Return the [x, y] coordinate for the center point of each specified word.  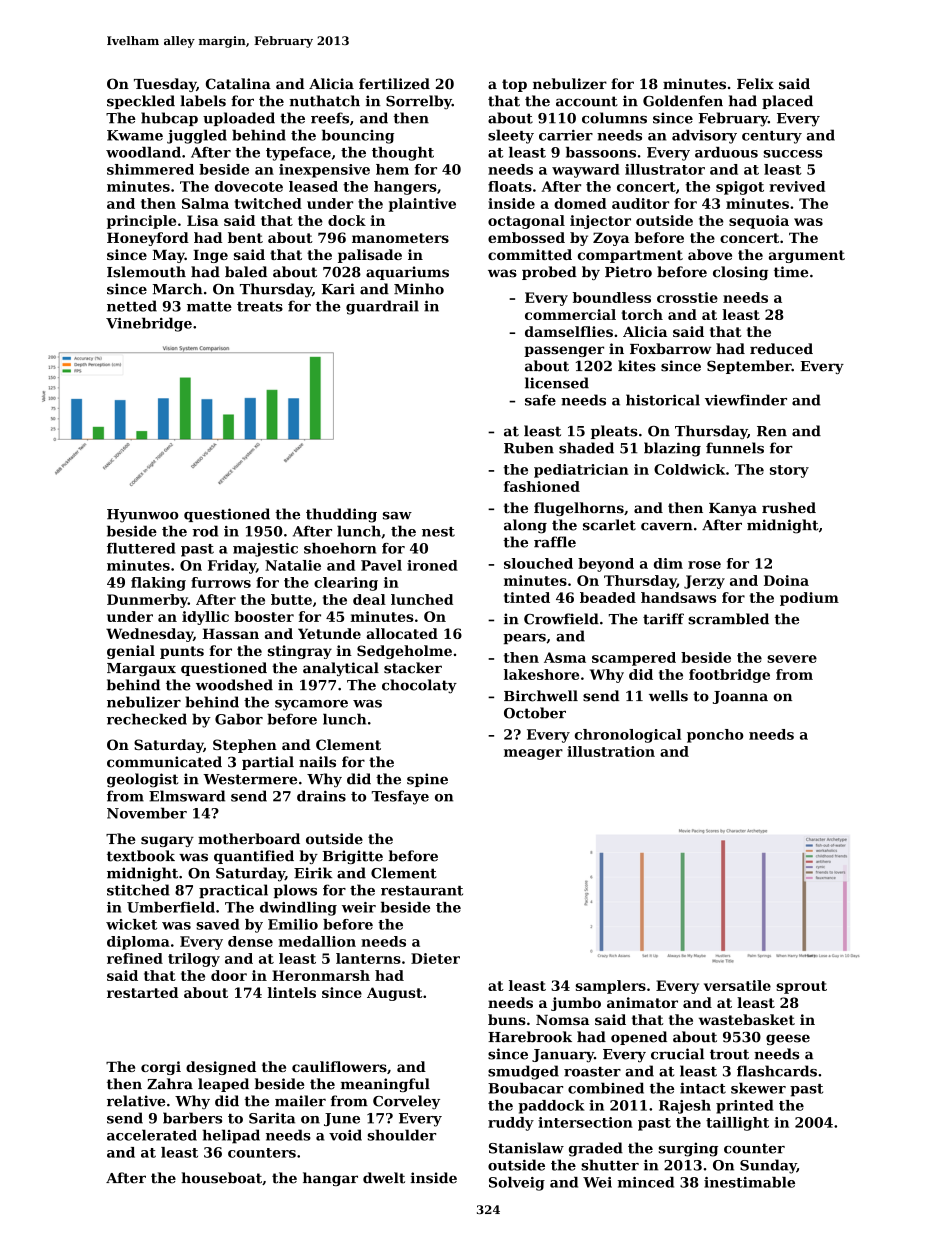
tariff [663, 619]
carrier [566, 135]
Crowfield [561, 619]
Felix [755, 83]
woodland [143, 152]
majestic [265, 550]
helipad [231, 1136]
